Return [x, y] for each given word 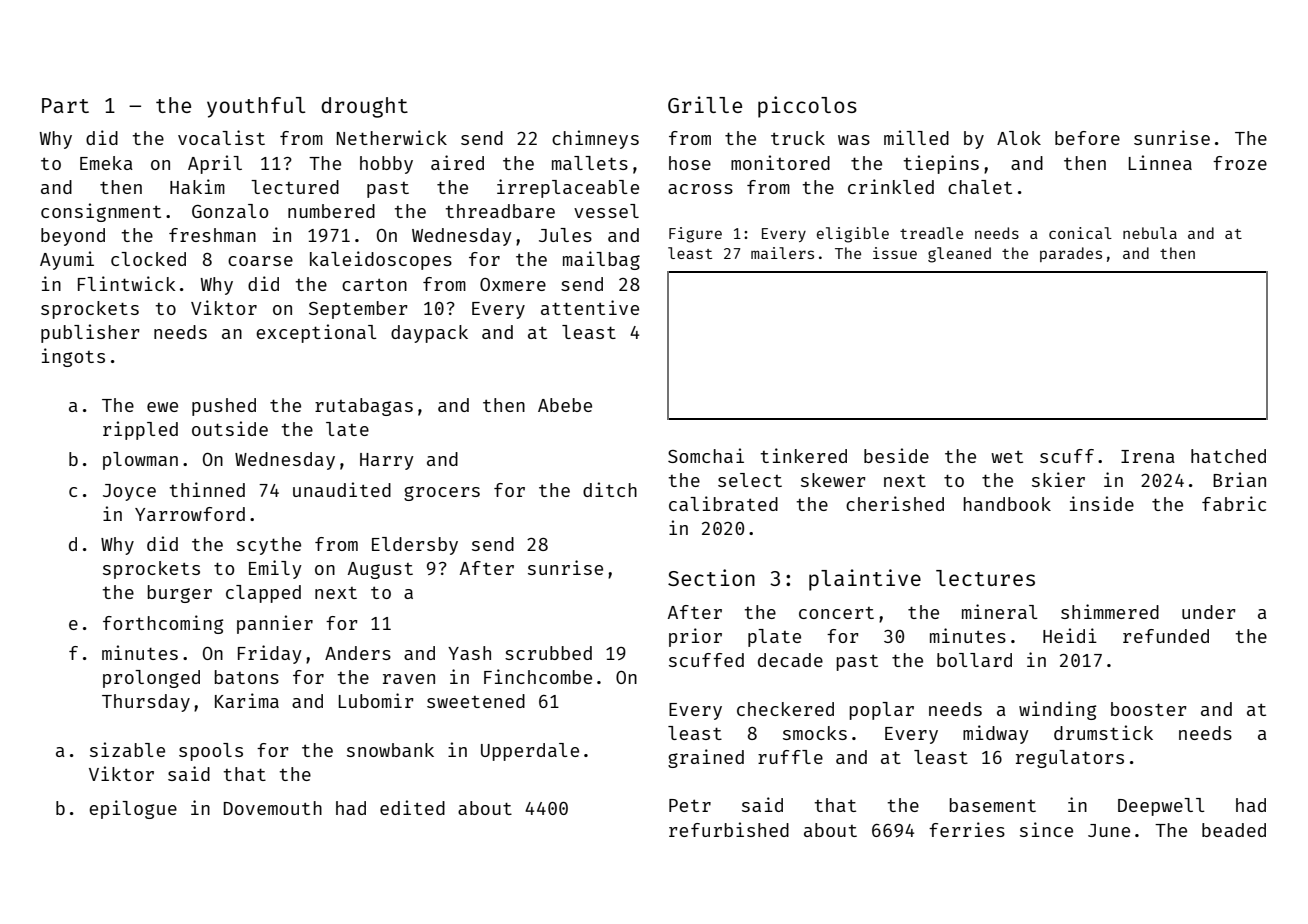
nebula [1150, 233]
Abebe [565, 405]
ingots [73, 357]
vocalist [221, 137]
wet [1007, 456]
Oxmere [513, 284]
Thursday [146, 703]
